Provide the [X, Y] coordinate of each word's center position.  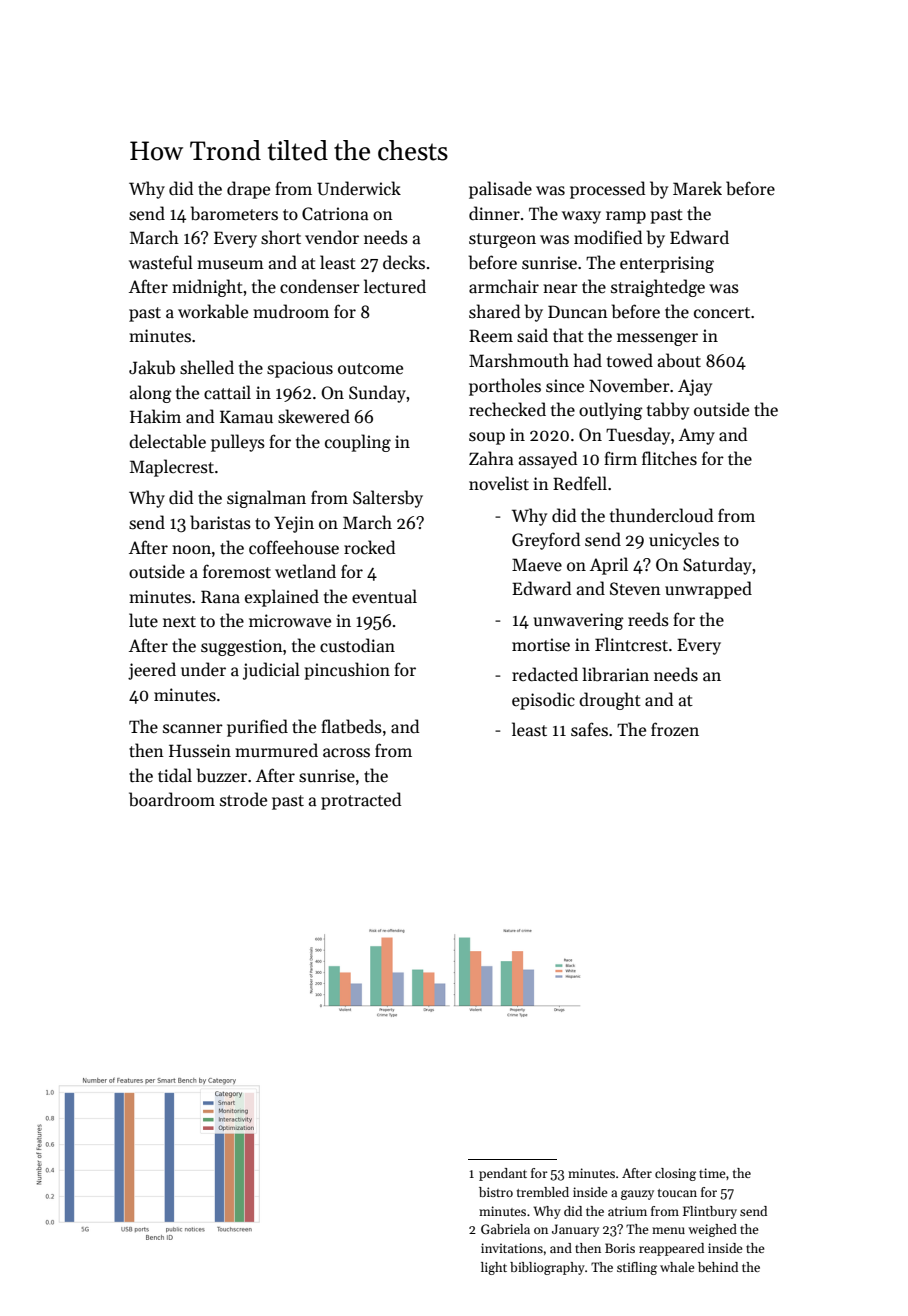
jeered [152, 671]
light [494, 1268]
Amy [697, 436]
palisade [500, 190]
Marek [697, 188]
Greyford [546, 541]
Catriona [335, 214]
